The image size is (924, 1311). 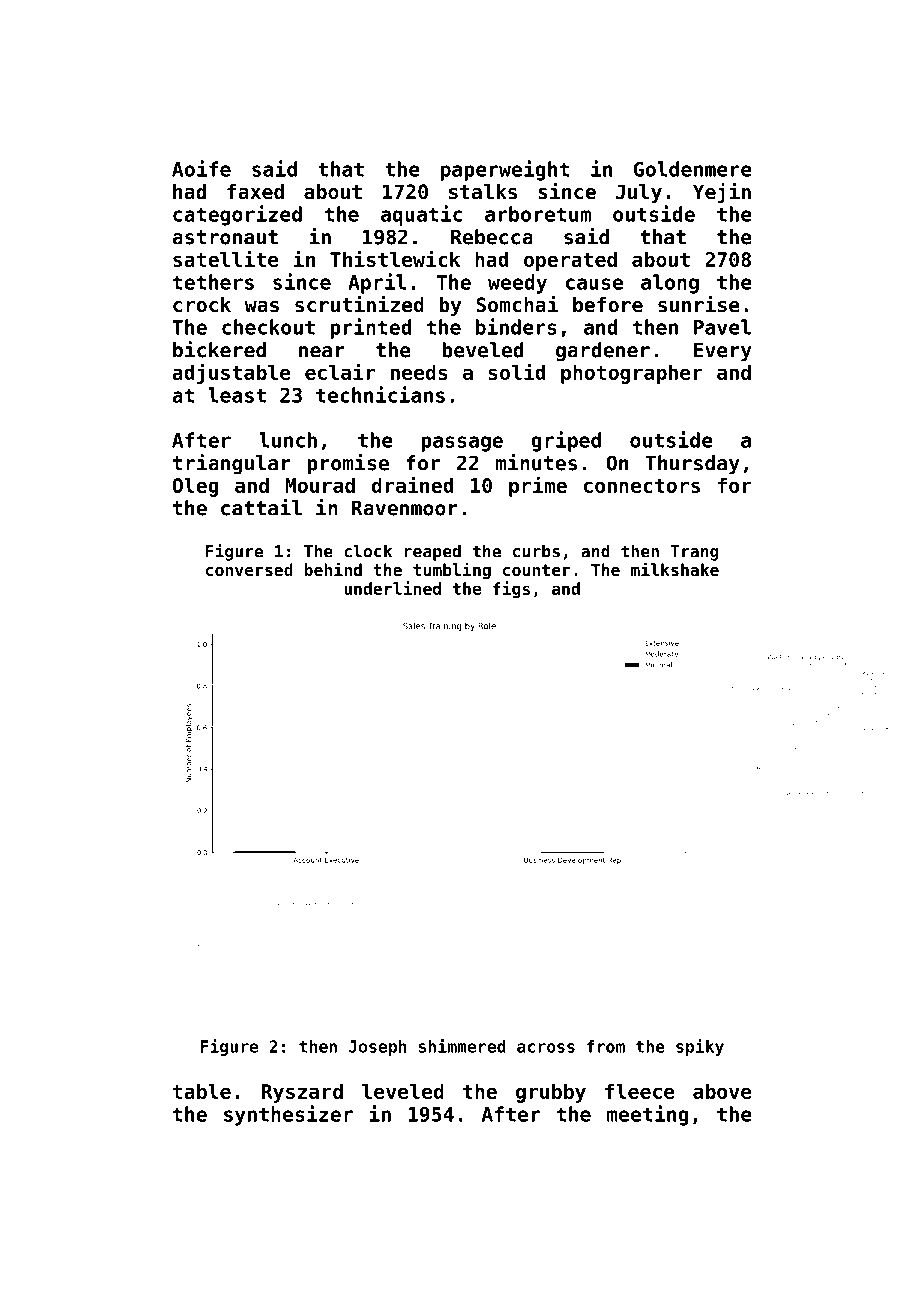 I want to click on astronaut, so click(x=225, y=237).
